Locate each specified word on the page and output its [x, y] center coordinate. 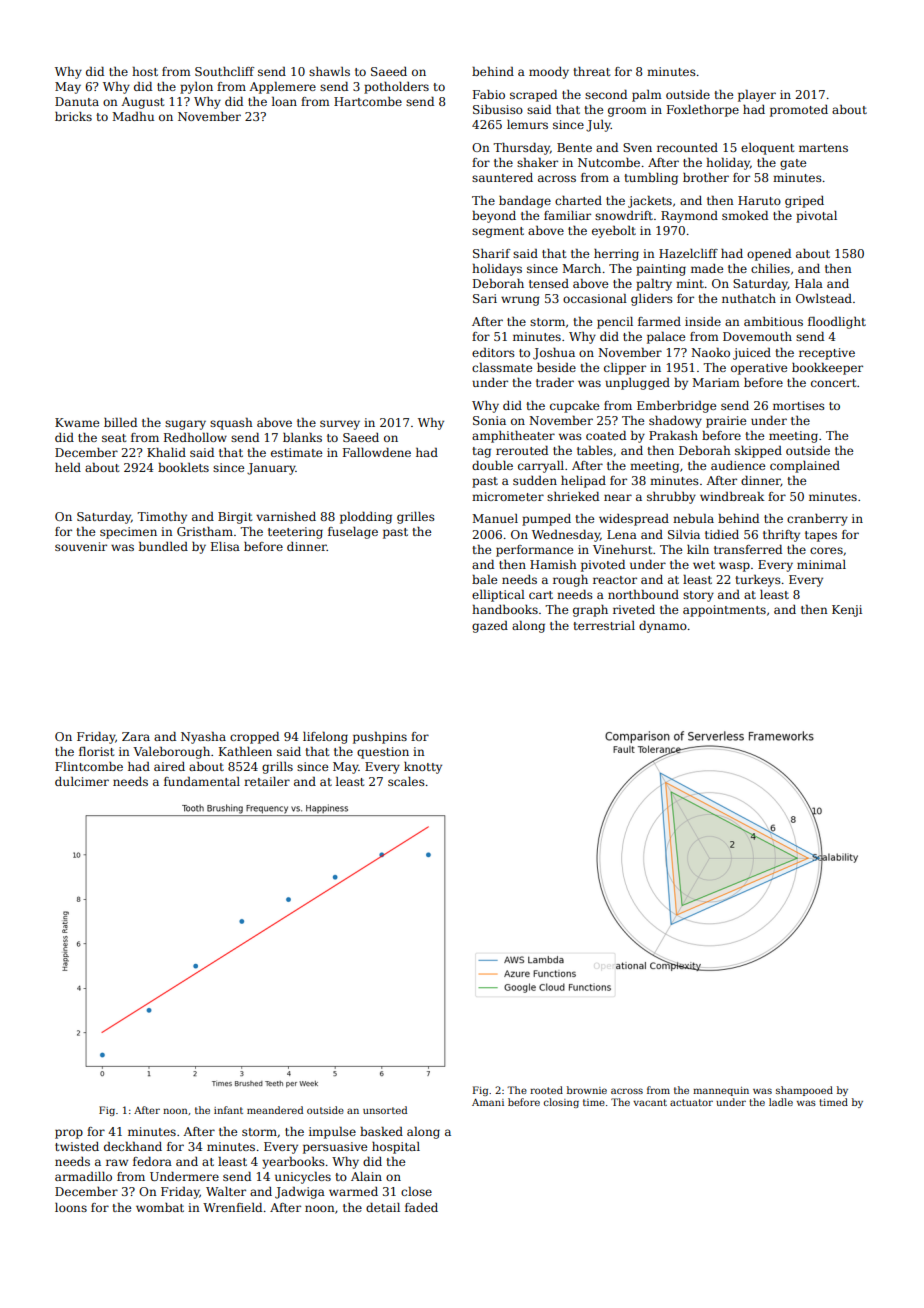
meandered [275, 1110]
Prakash [673, 435]
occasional [595, 298]
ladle [781, 1102]
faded [421, 1207]
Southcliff [224, 71]
